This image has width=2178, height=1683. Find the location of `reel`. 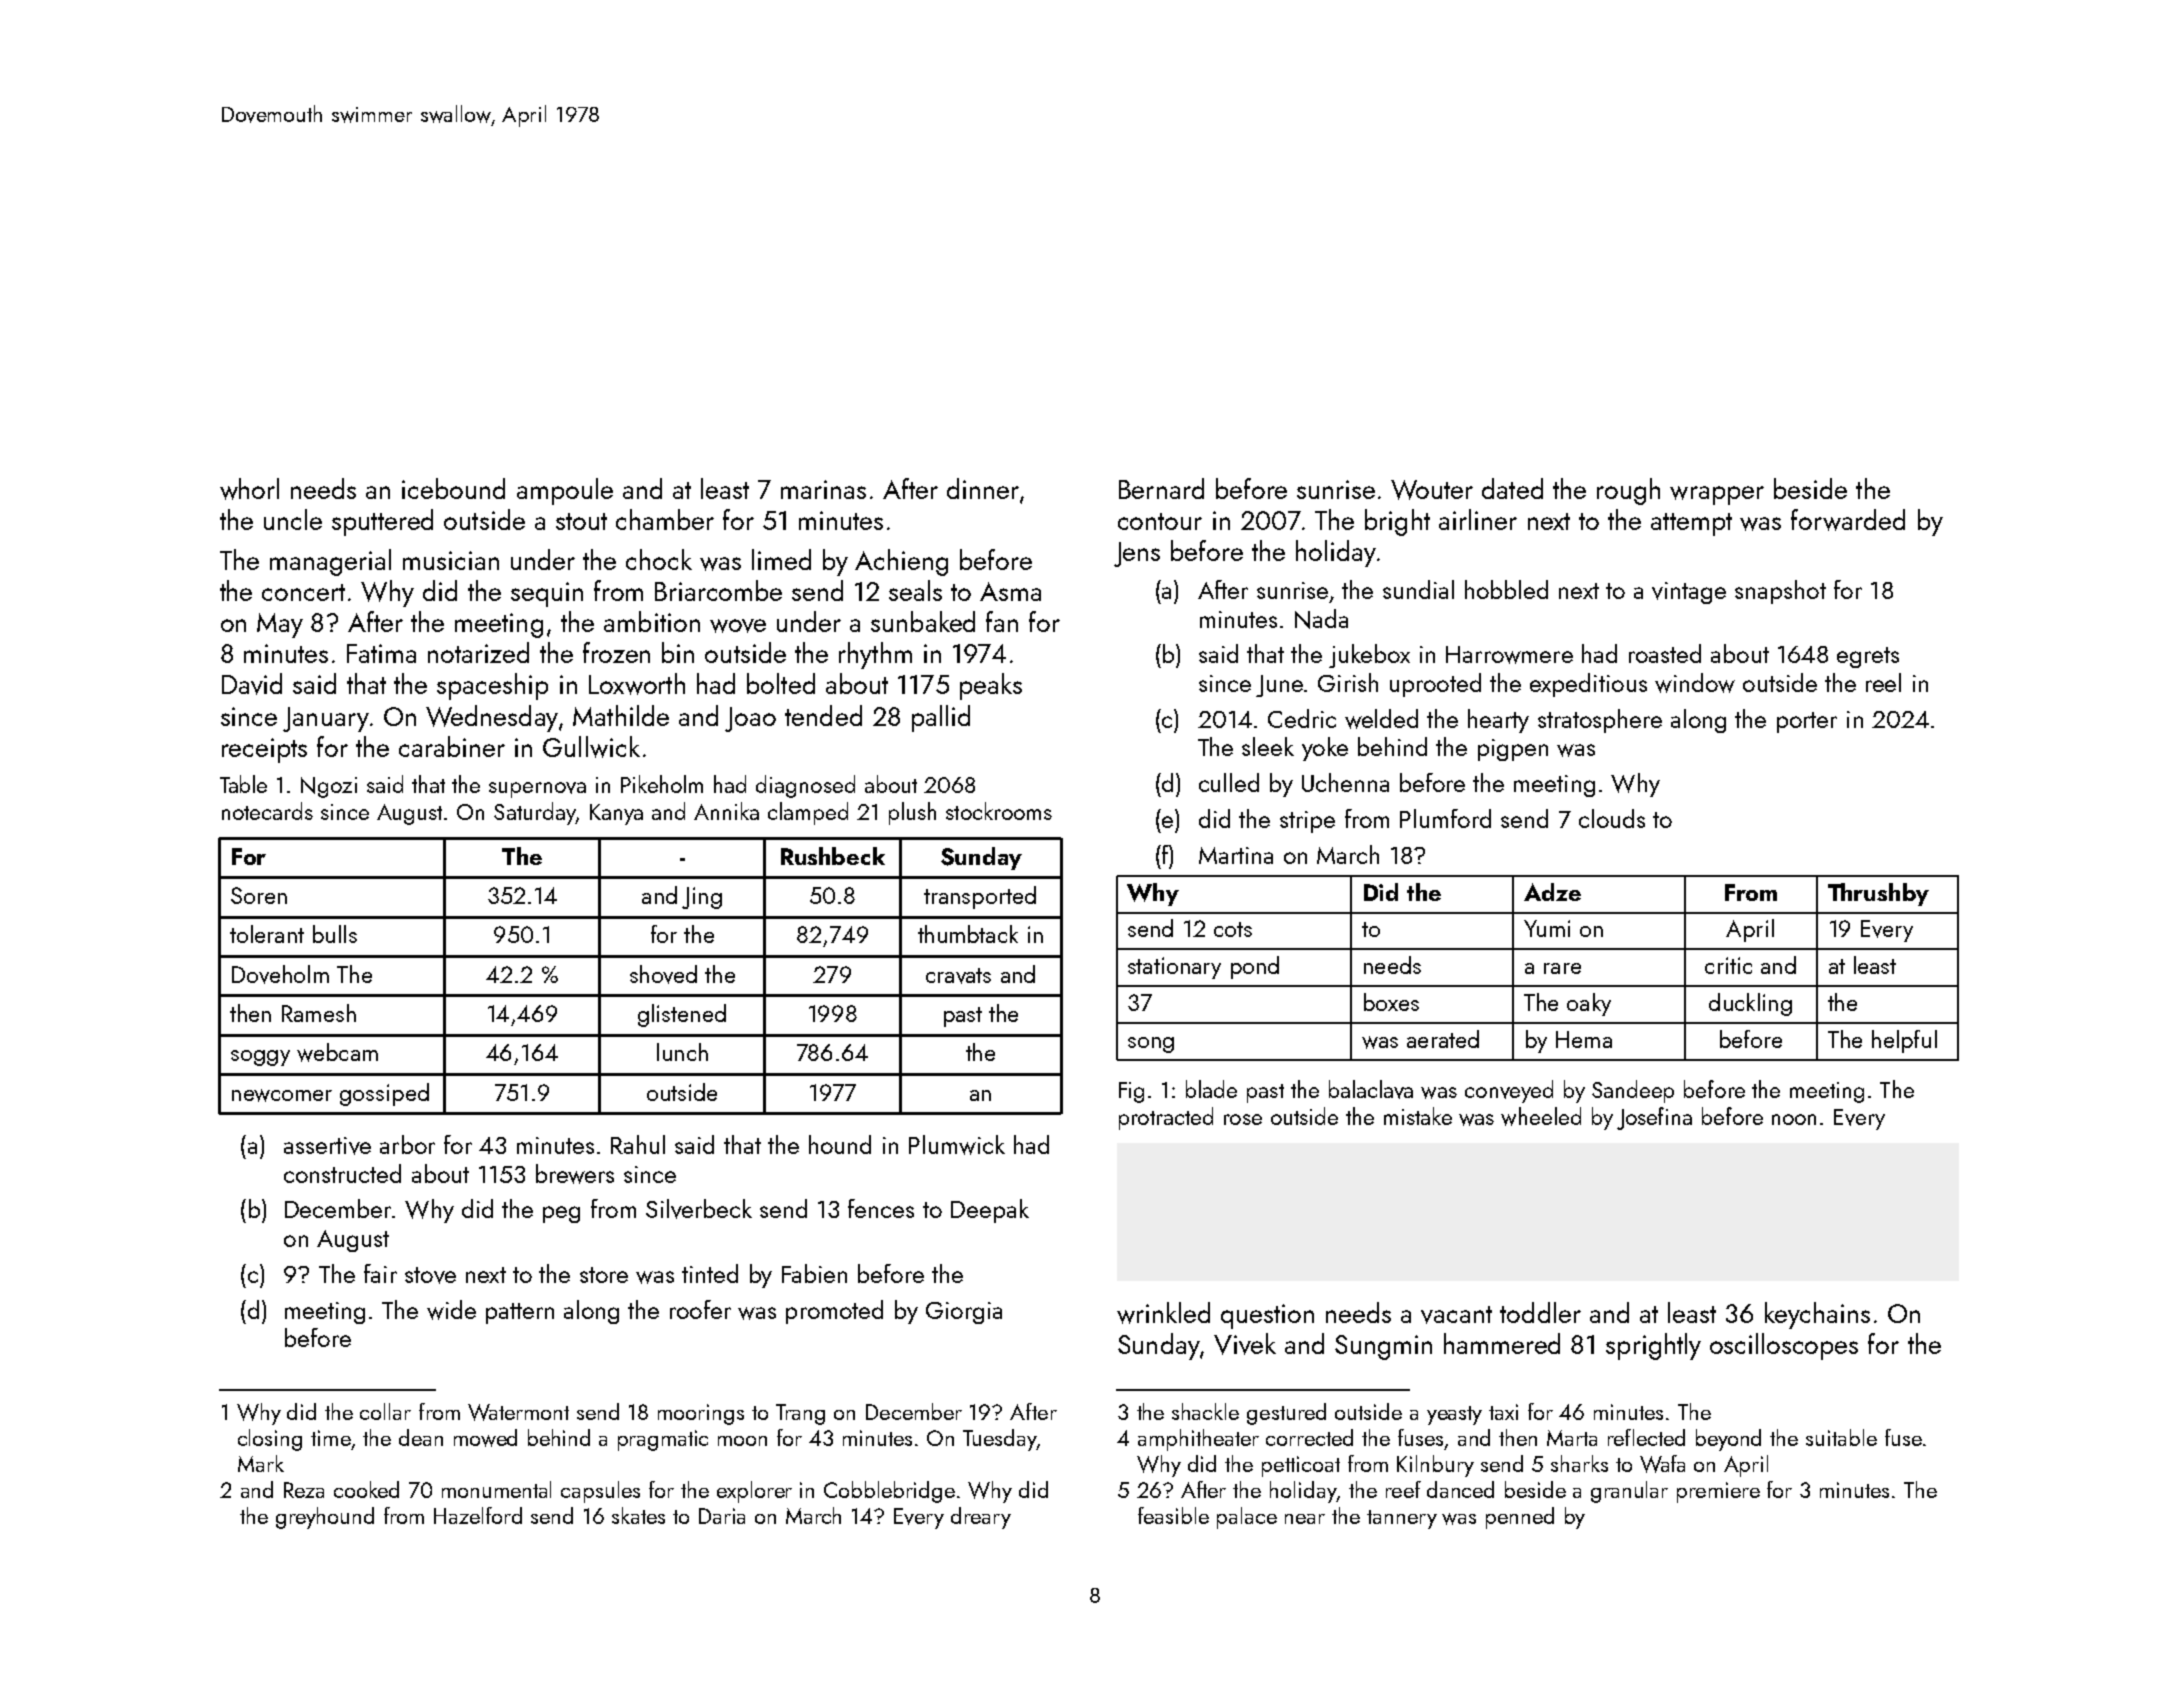

reel is located at coordinates (1883, 682).
